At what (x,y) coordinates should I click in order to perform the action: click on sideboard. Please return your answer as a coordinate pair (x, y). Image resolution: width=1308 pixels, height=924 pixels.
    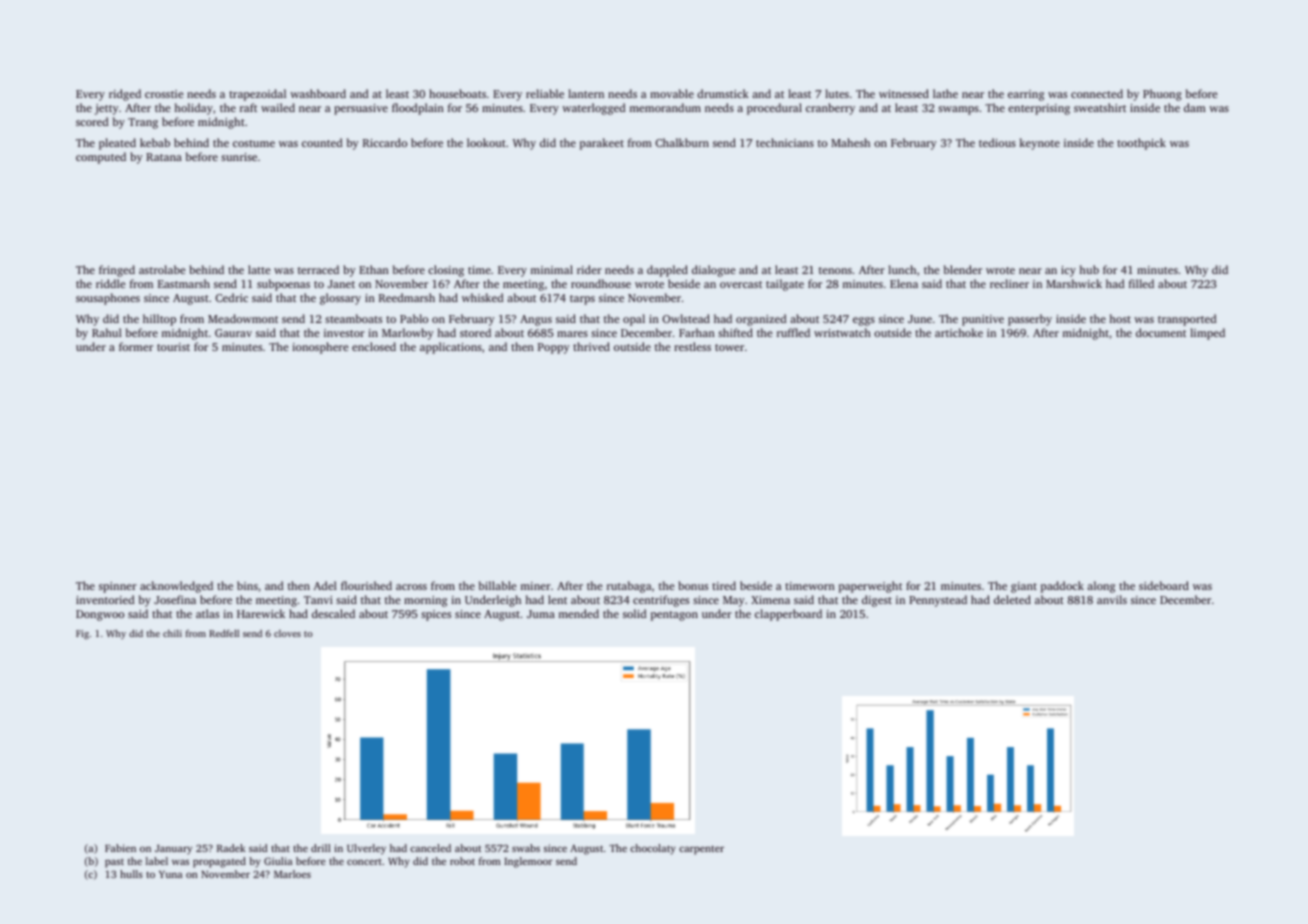
    Looking at the image, I should click on (1164, 585).
